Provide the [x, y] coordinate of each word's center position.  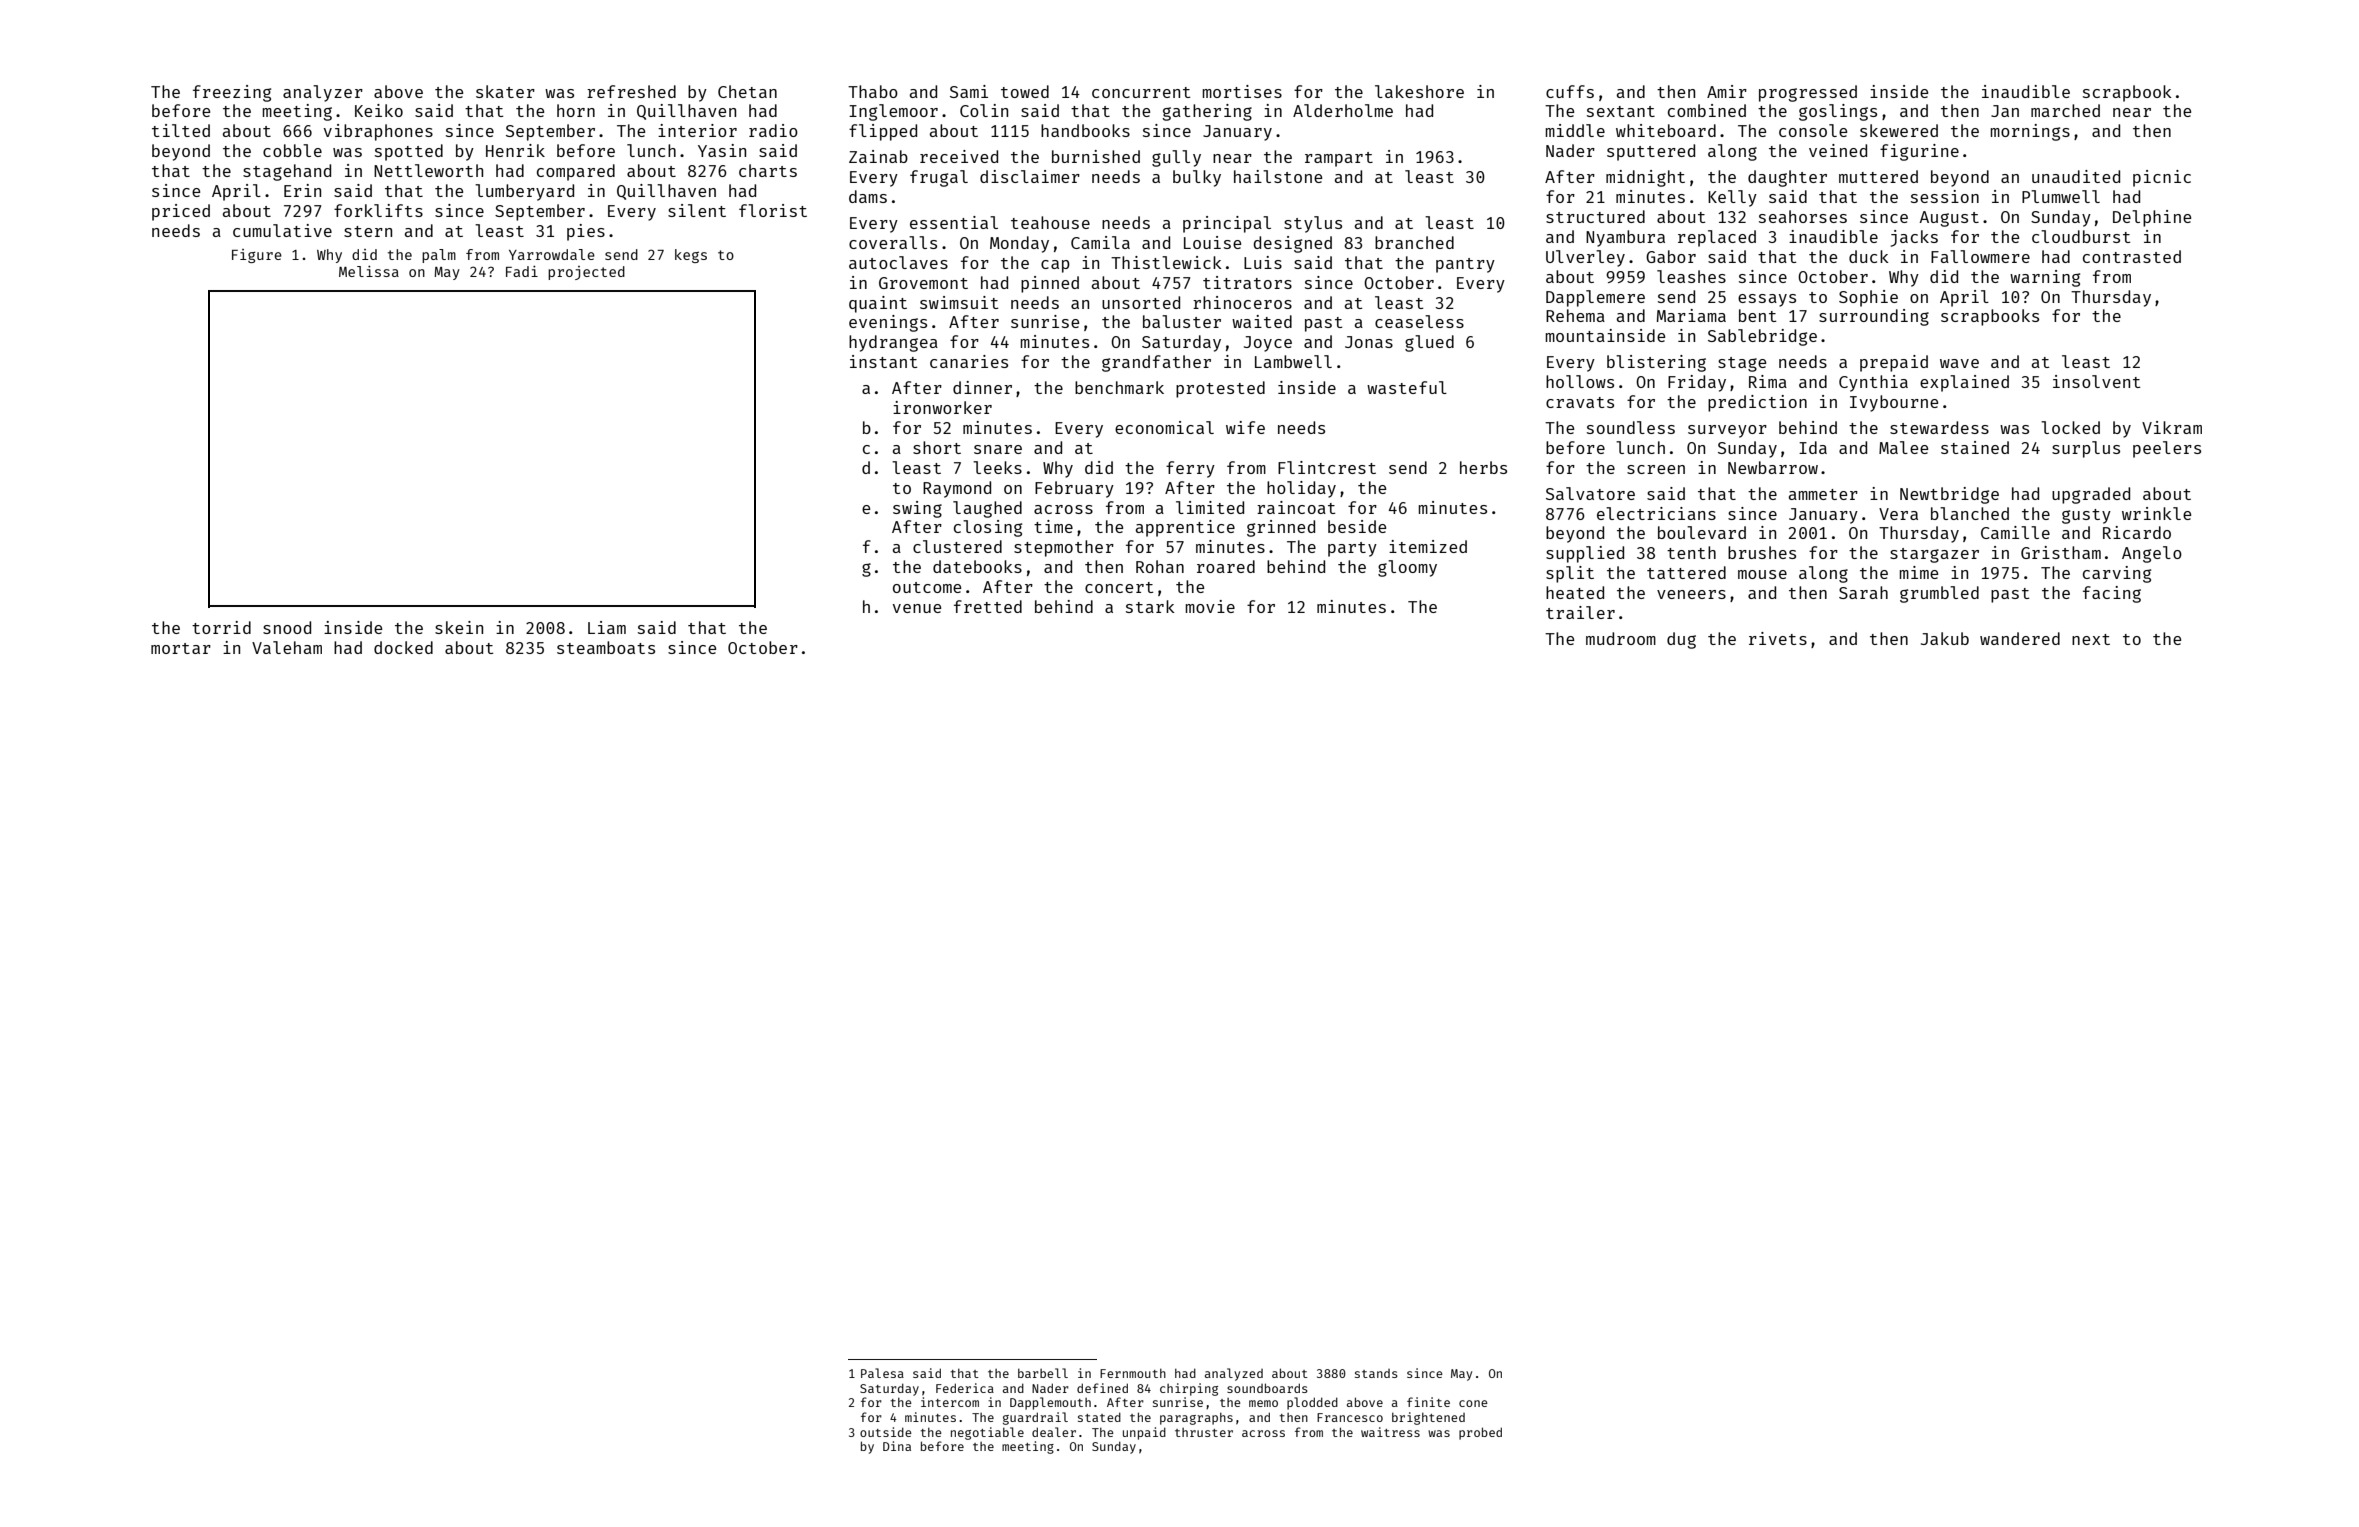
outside [886, 1432]
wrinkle [2156, 513]
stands [1376, 1373]
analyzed [1234, 1374]
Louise [1212, 242]
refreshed [631, 91]
